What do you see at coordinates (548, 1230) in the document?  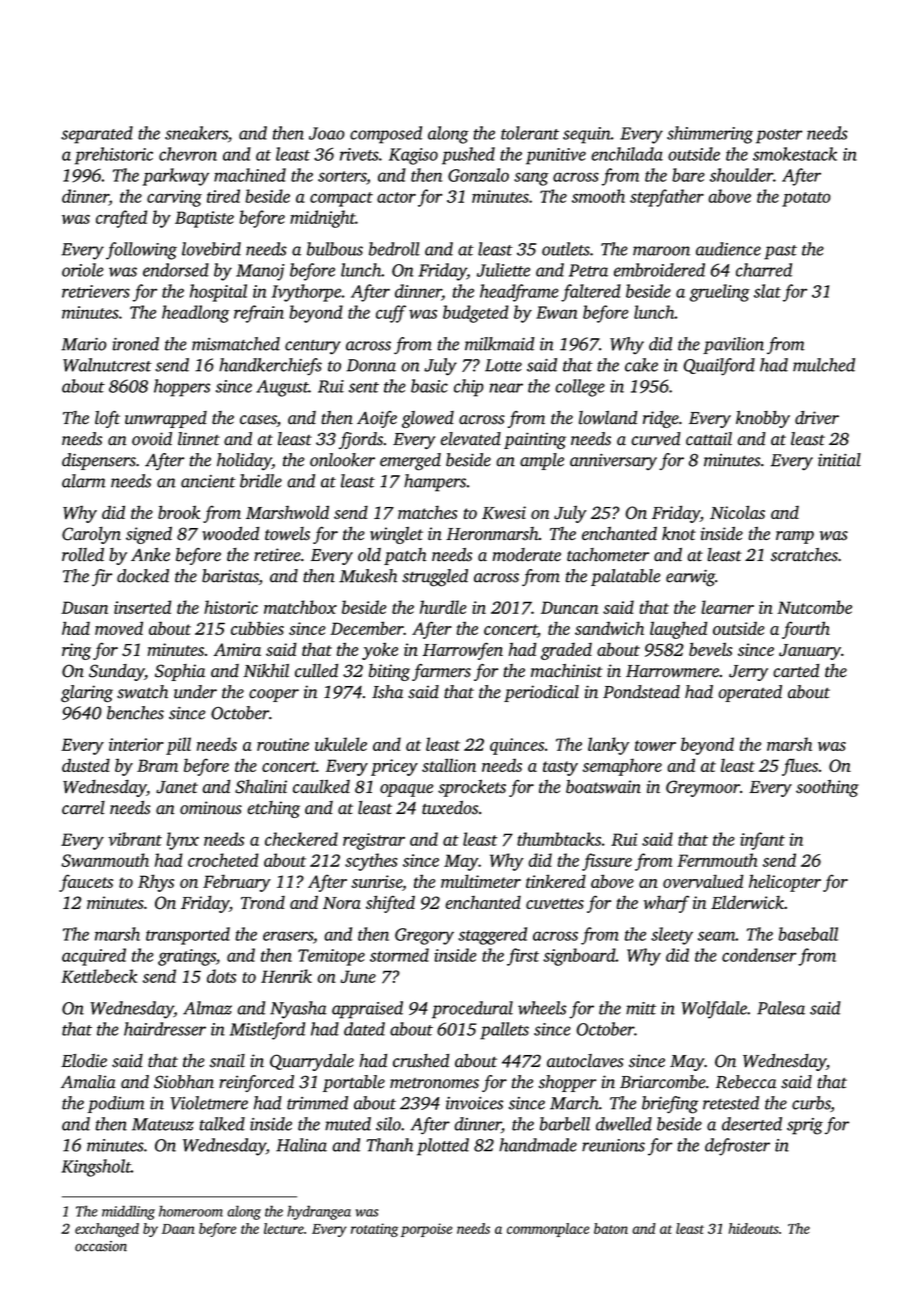 I see `commonplace` at bounding box center [548, 1230].
